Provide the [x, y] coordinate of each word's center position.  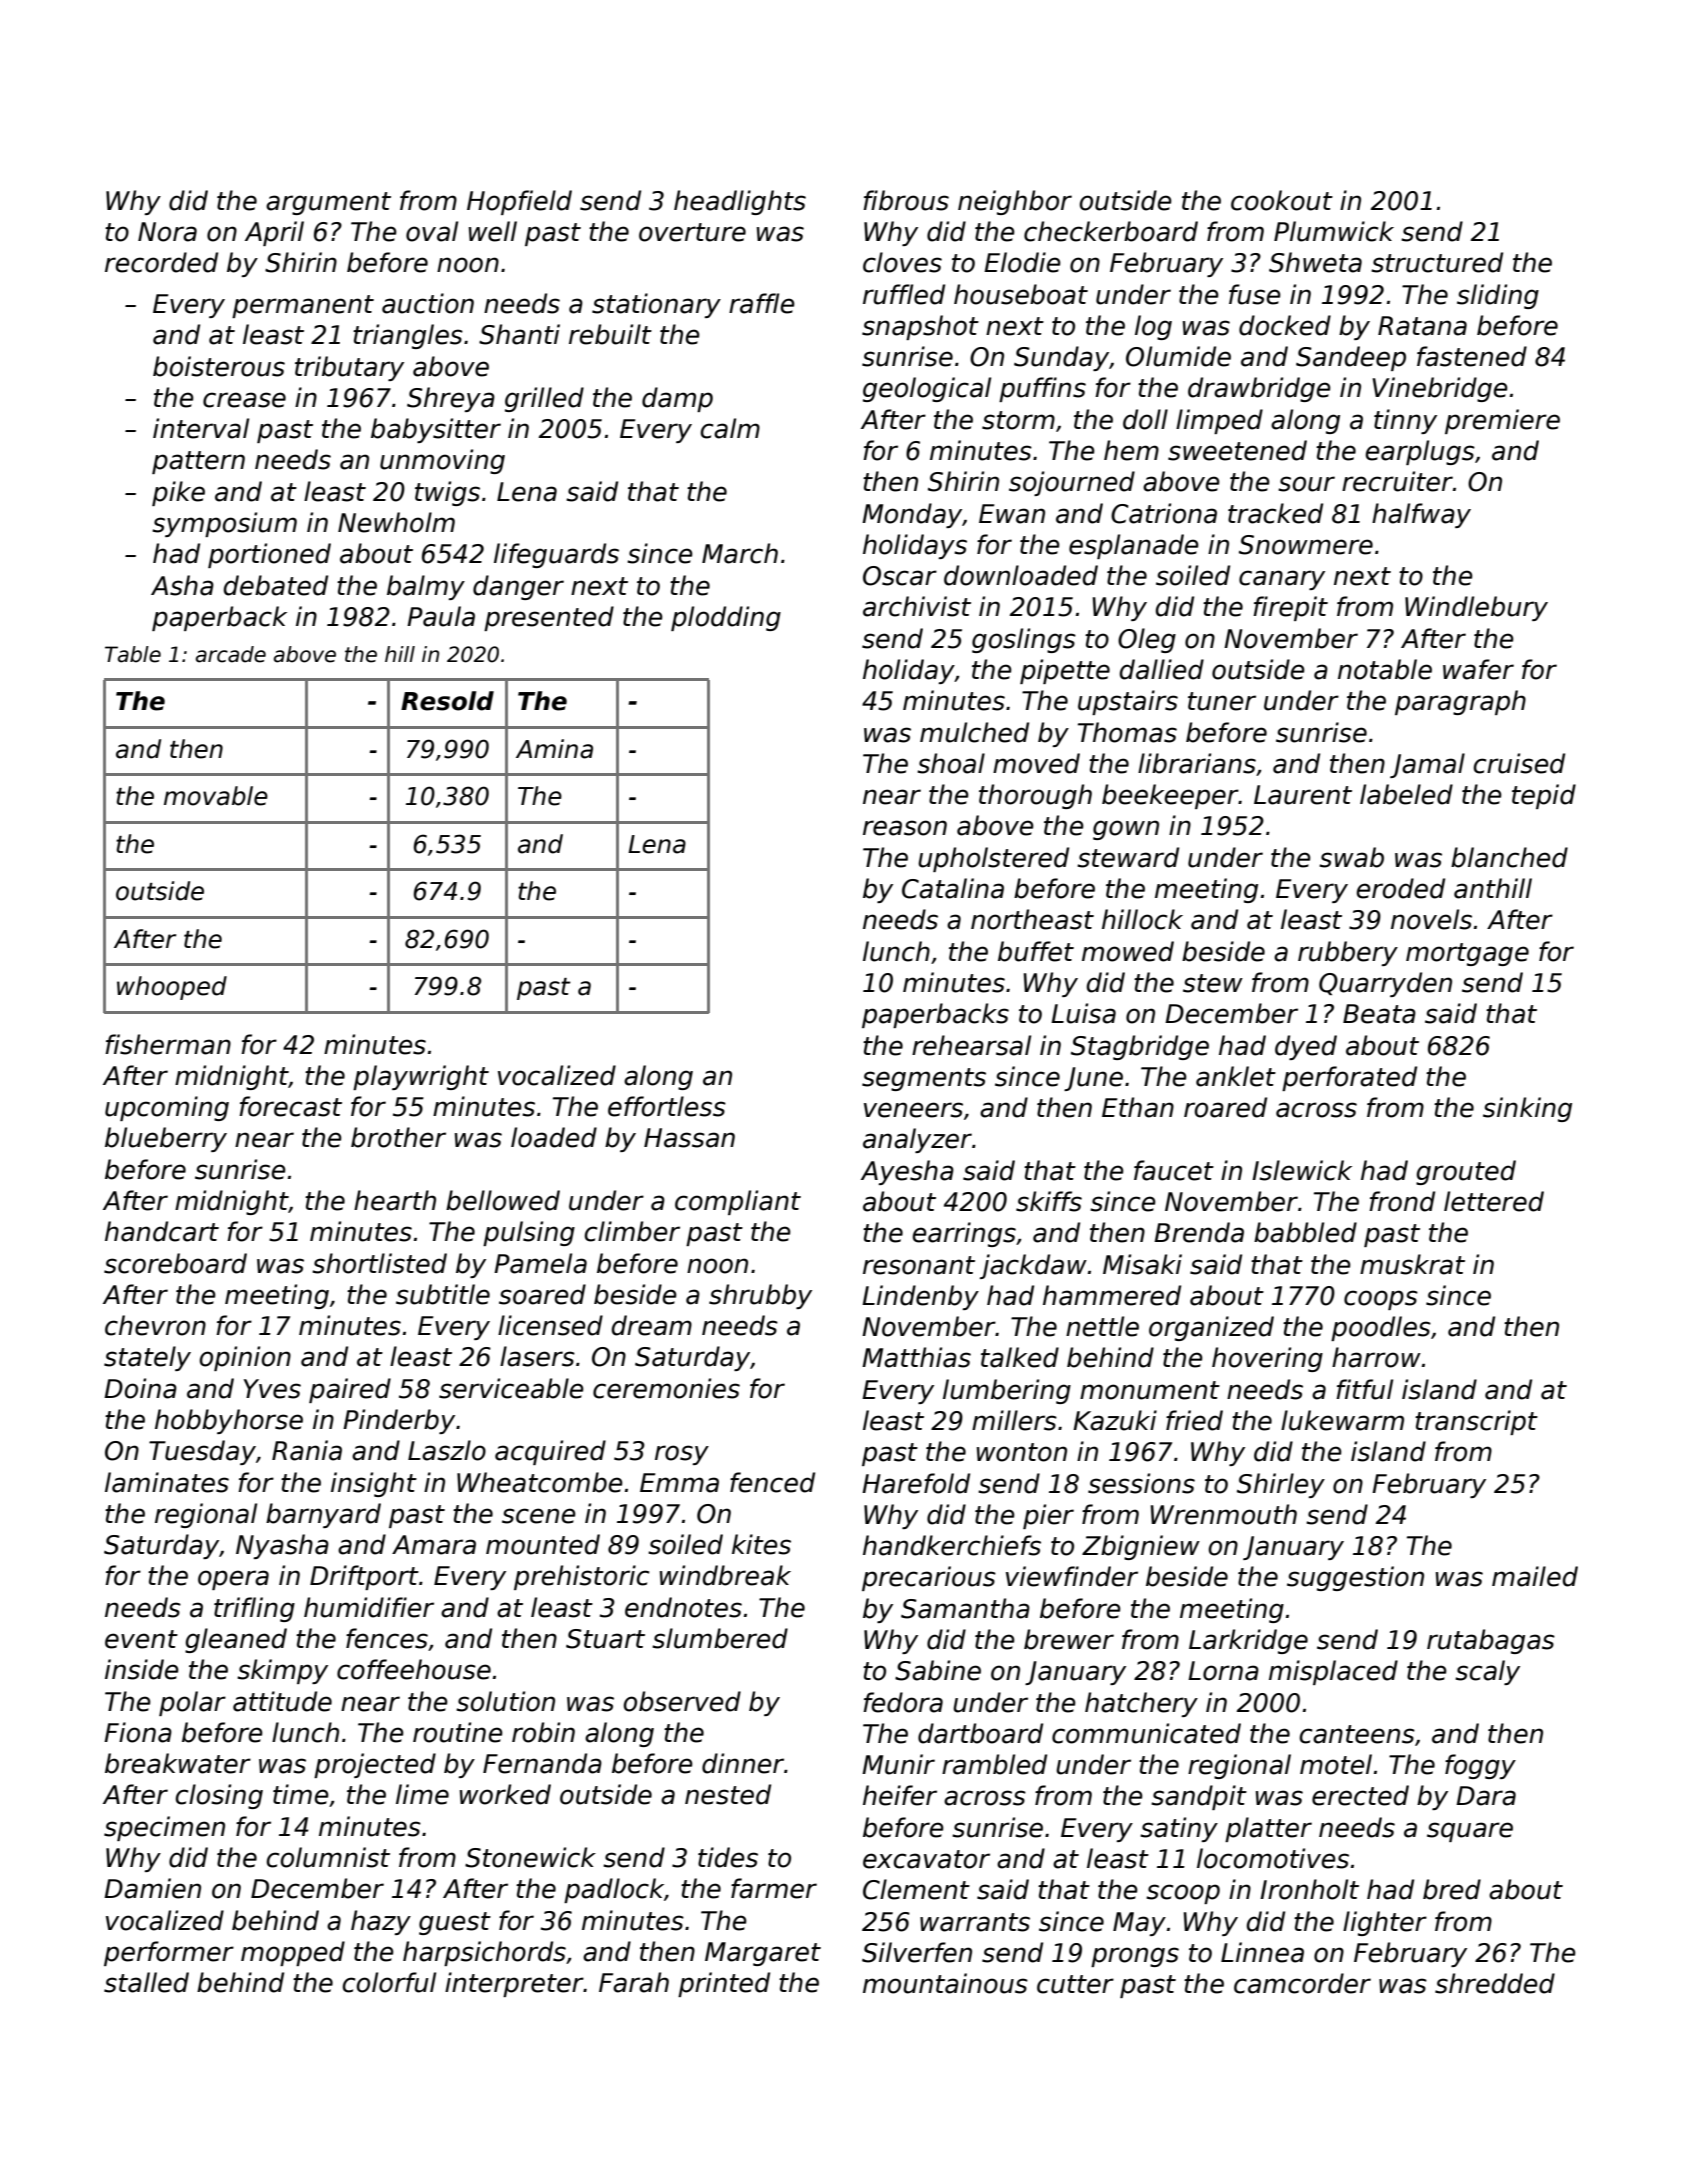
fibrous [906, 200]
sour [1306, 484]
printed [724, 1984]
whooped [172, 988]
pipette [1065, 671]
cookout [1282, 200]
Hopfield [519, 202]
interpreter [514, 1984]
